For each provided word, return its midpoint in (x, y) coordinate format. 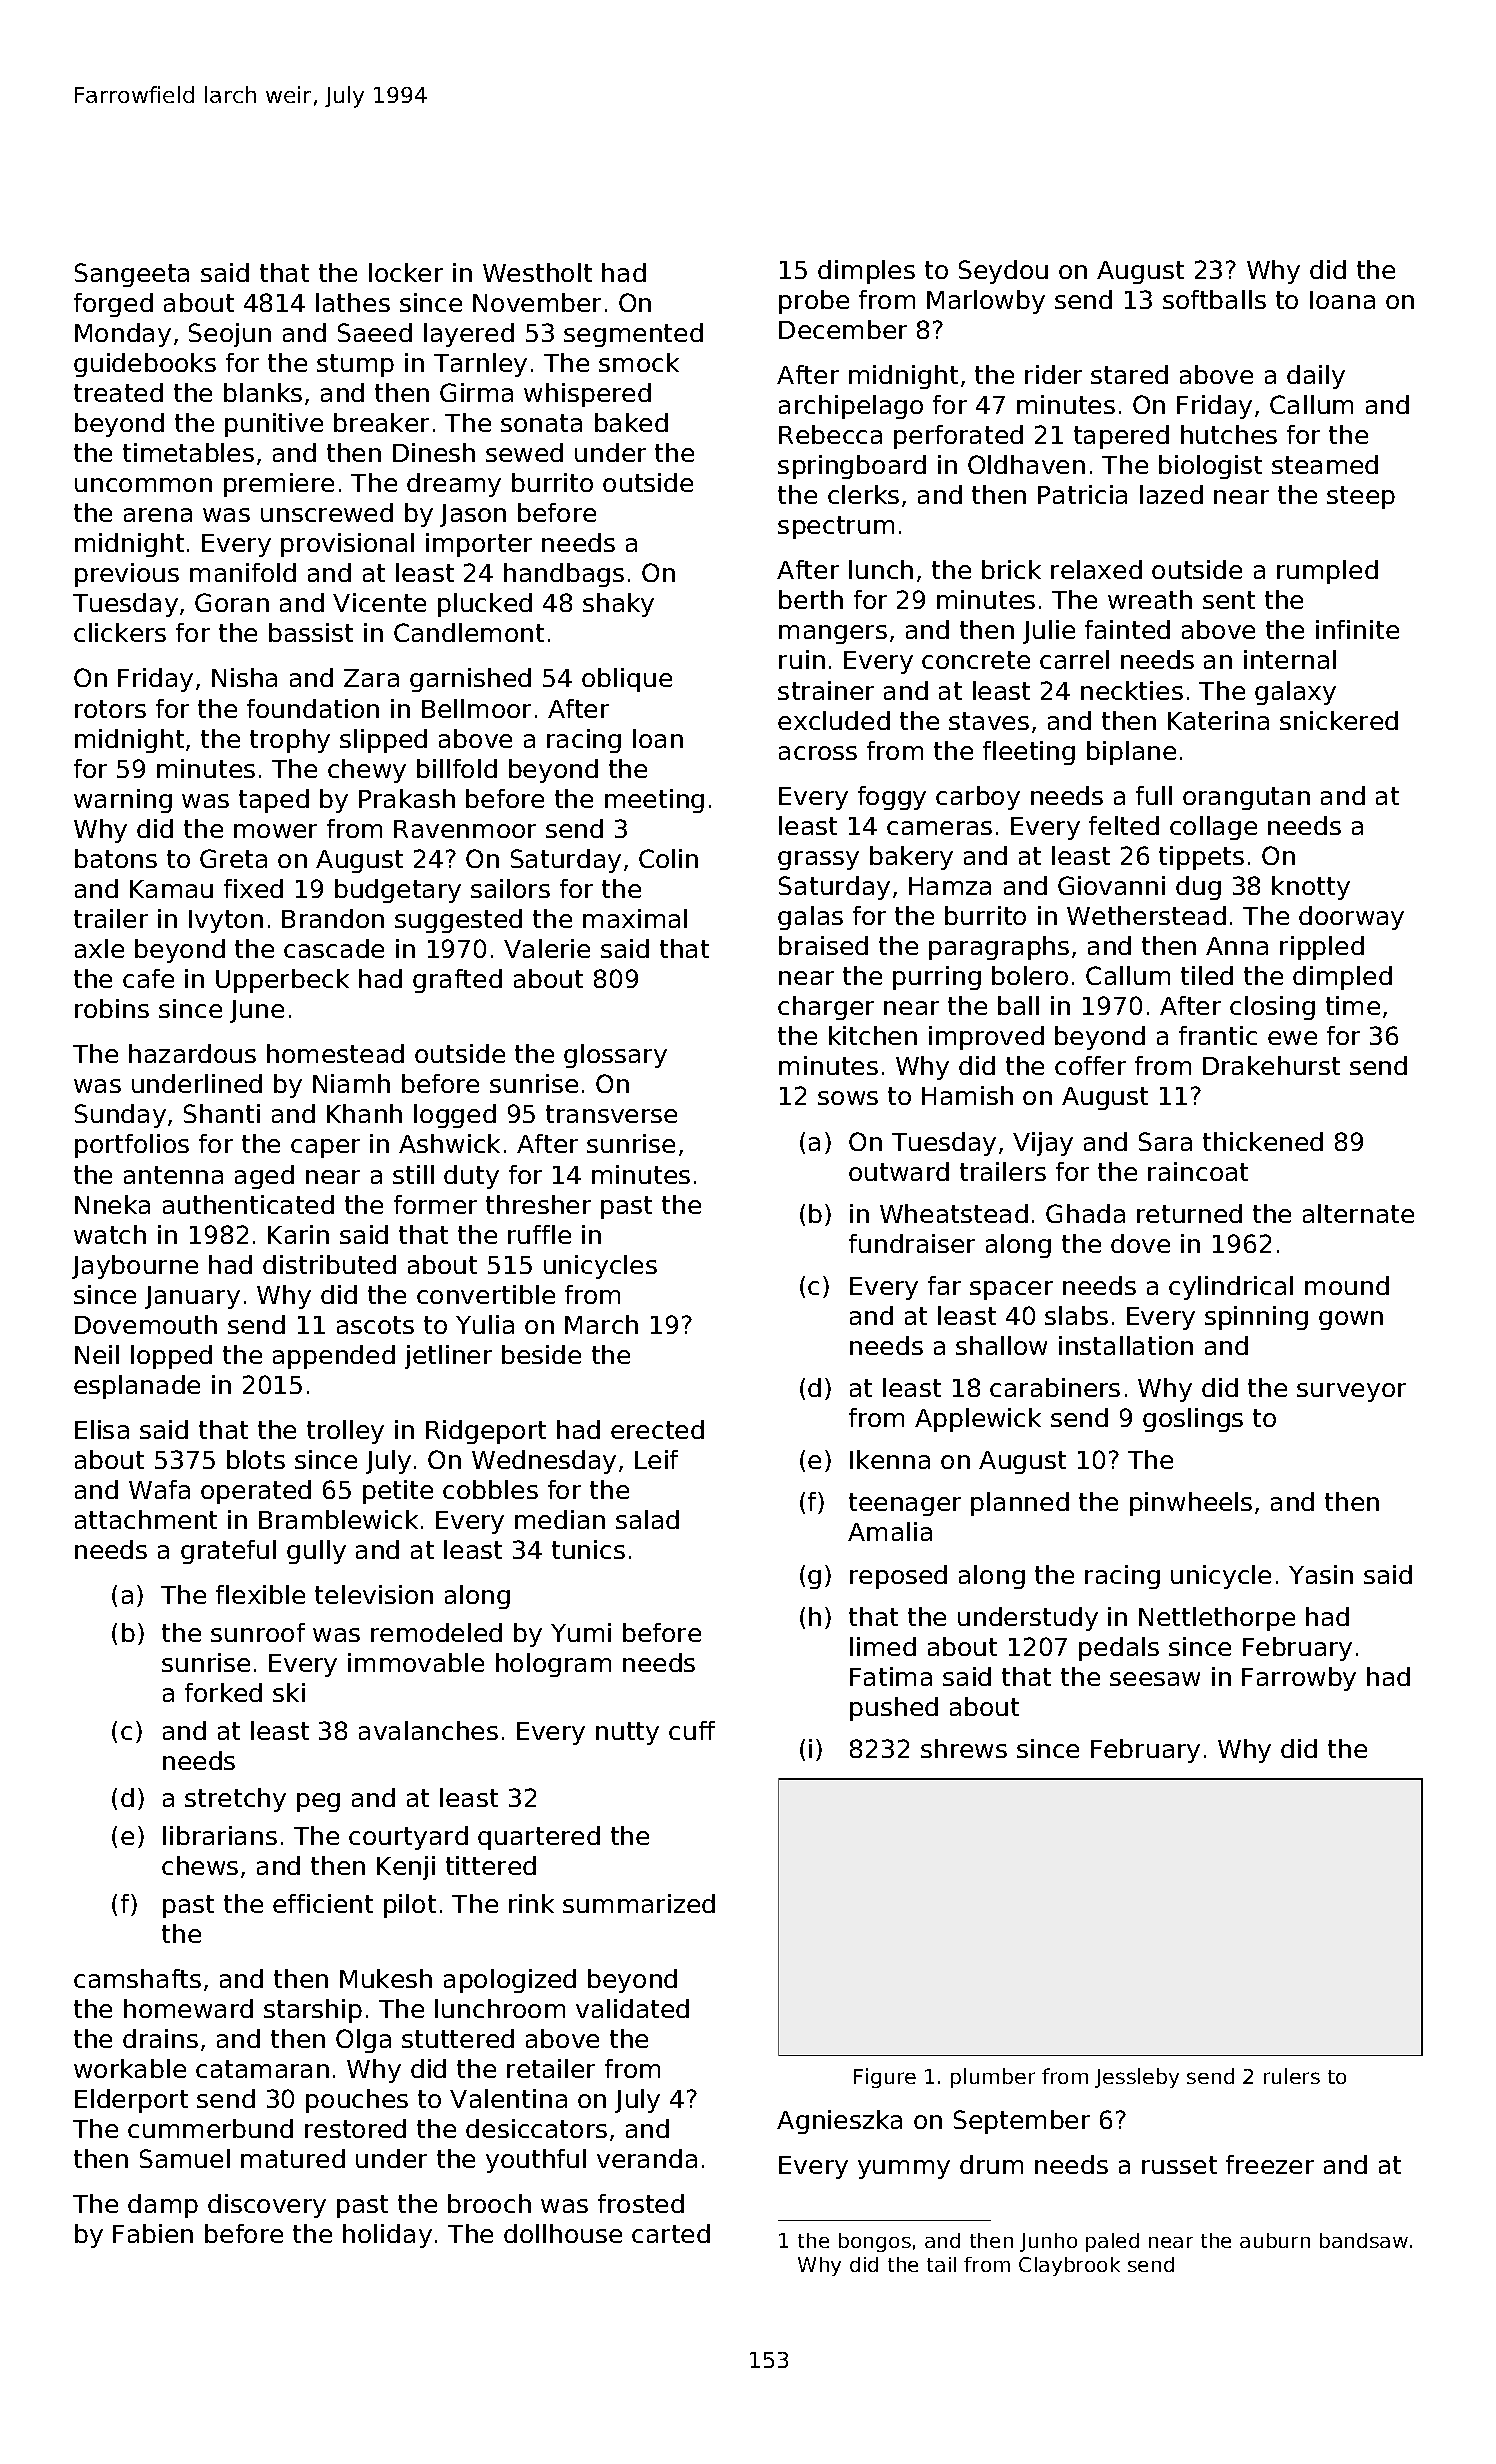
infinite (1357, 629)
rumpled (1327, 572)
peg (318, 1802)
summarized (639, 1903)
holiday (387, 2236)
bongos (875, 2242)
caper (325, 1148)
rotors (110, 709)
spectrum (836, 527)
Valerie (547, 948)
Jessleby (1137, 2078)
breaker (381, 422)
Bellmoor (476, 708)
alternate (1358, 1213)
